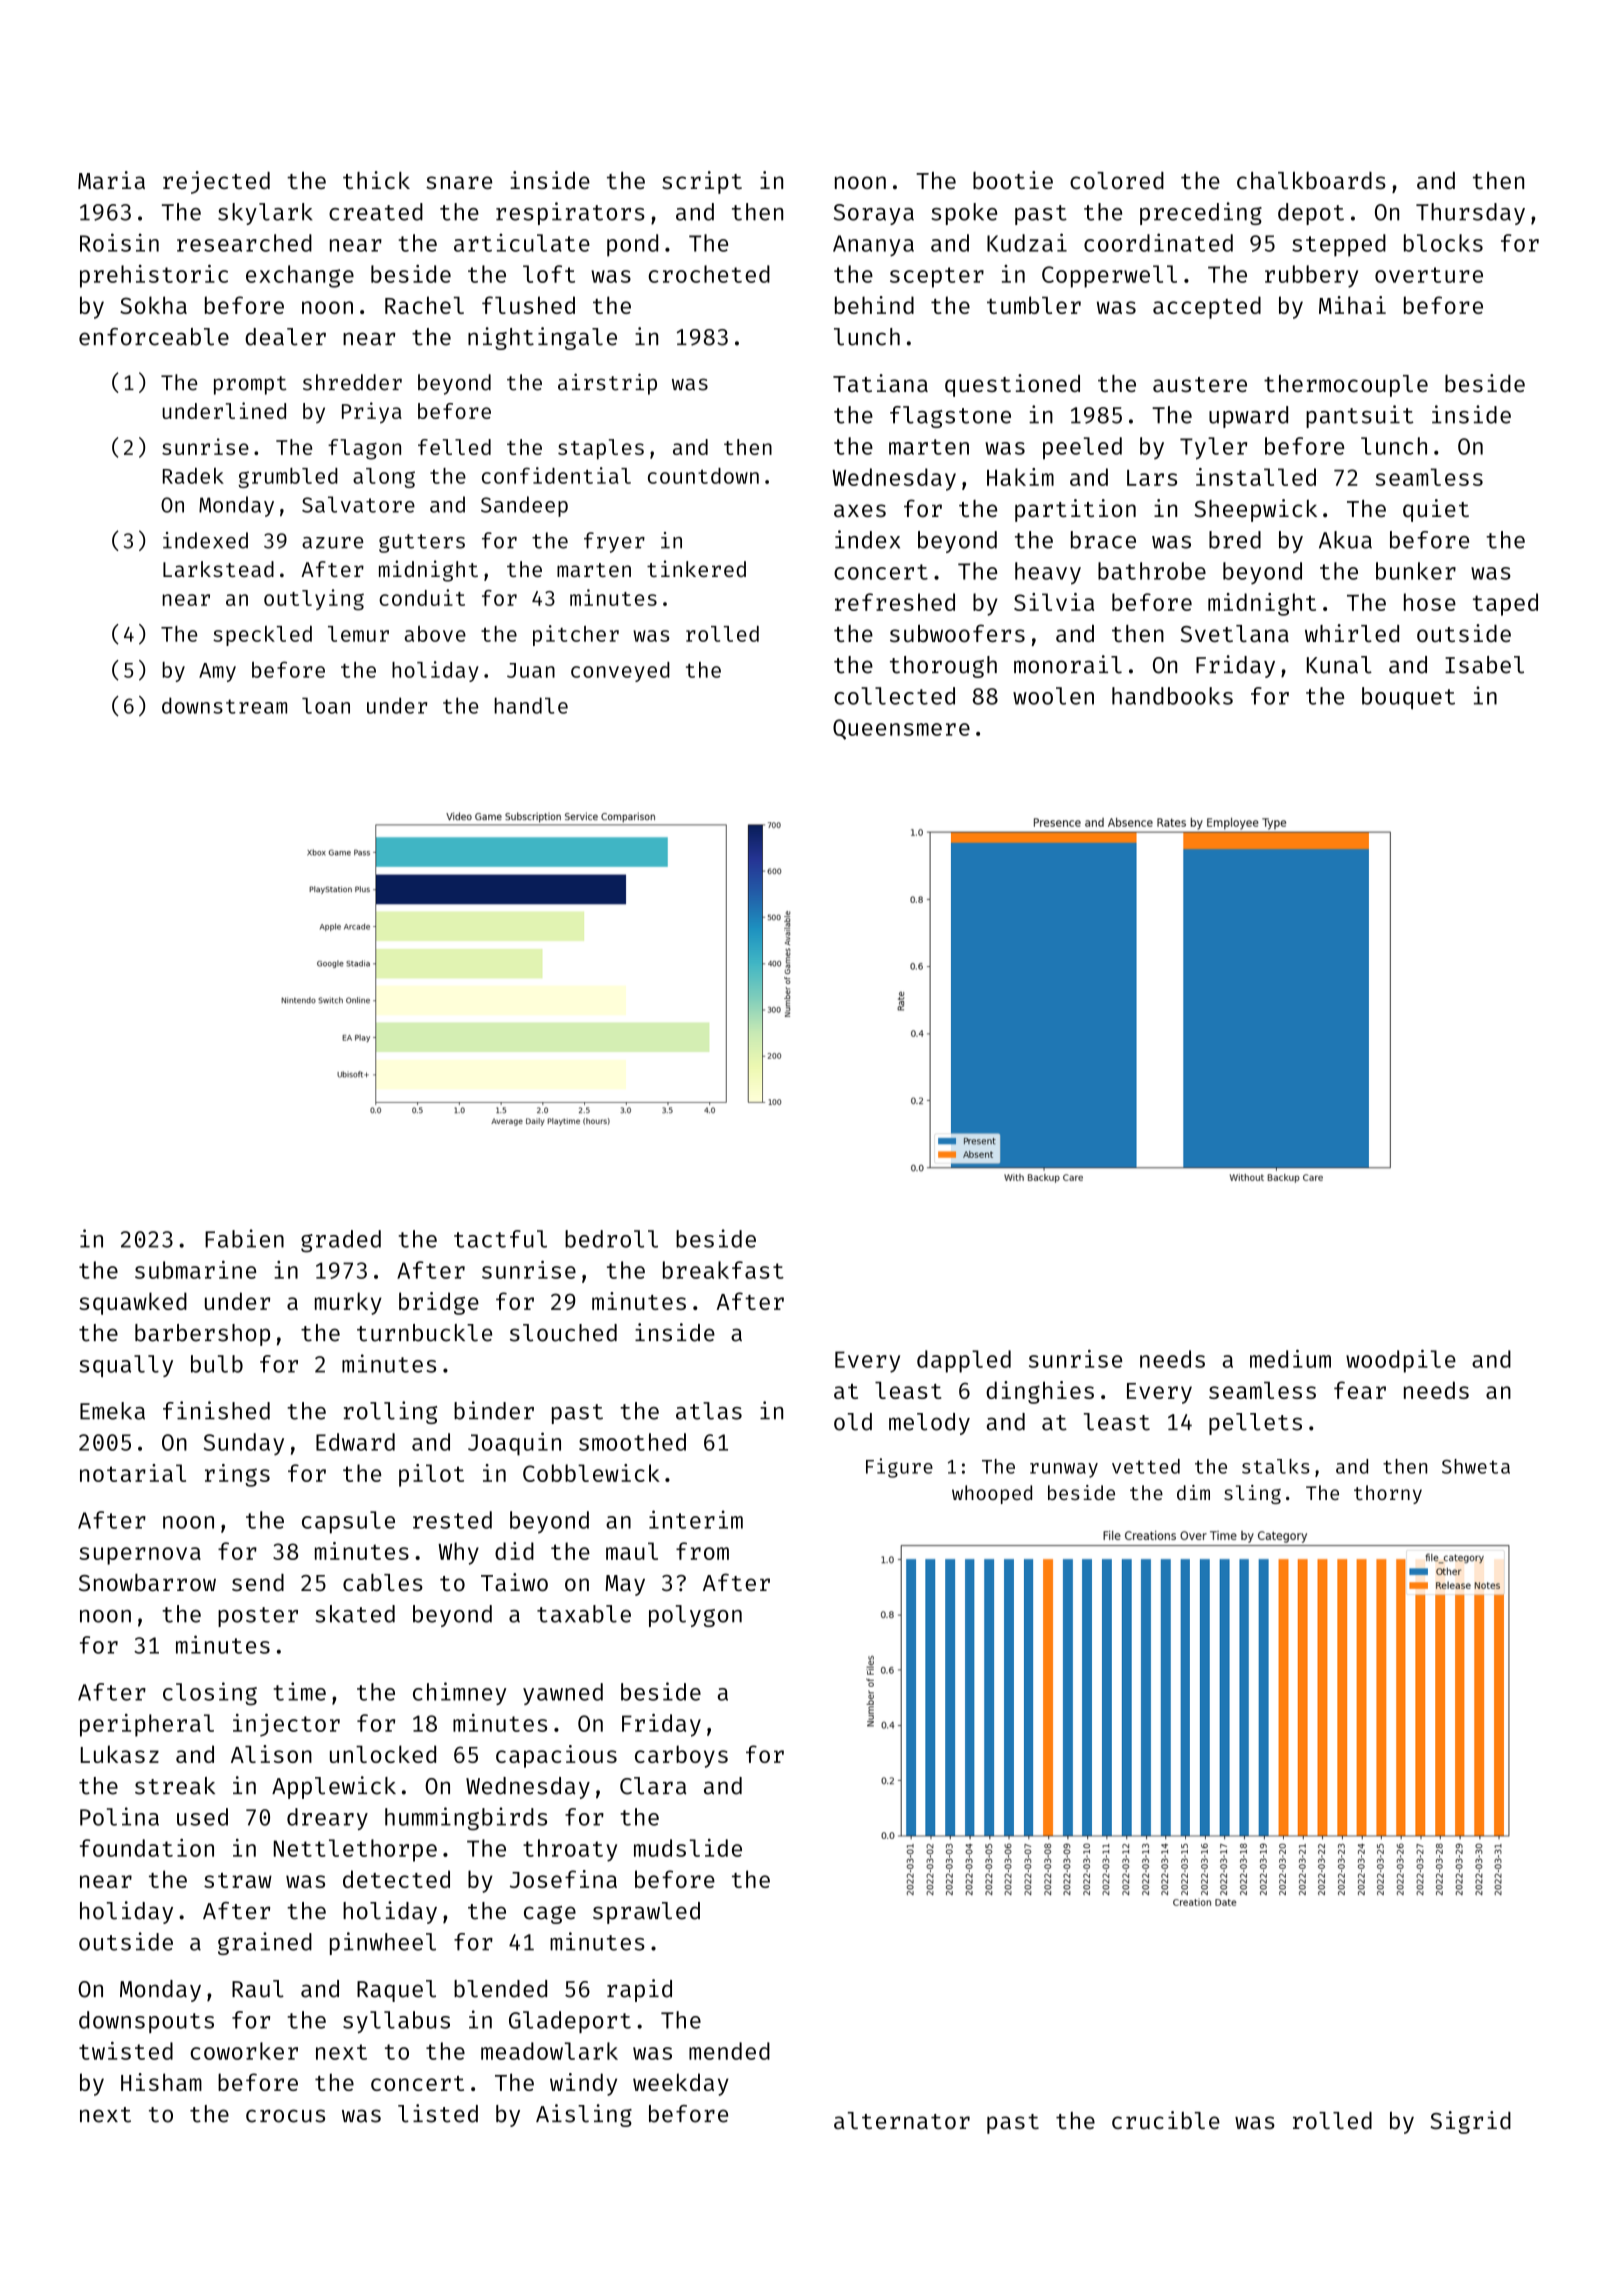  Describe the element at coordinates (1360, 416) in the screenshot. I see `pantsuit` at that location.
